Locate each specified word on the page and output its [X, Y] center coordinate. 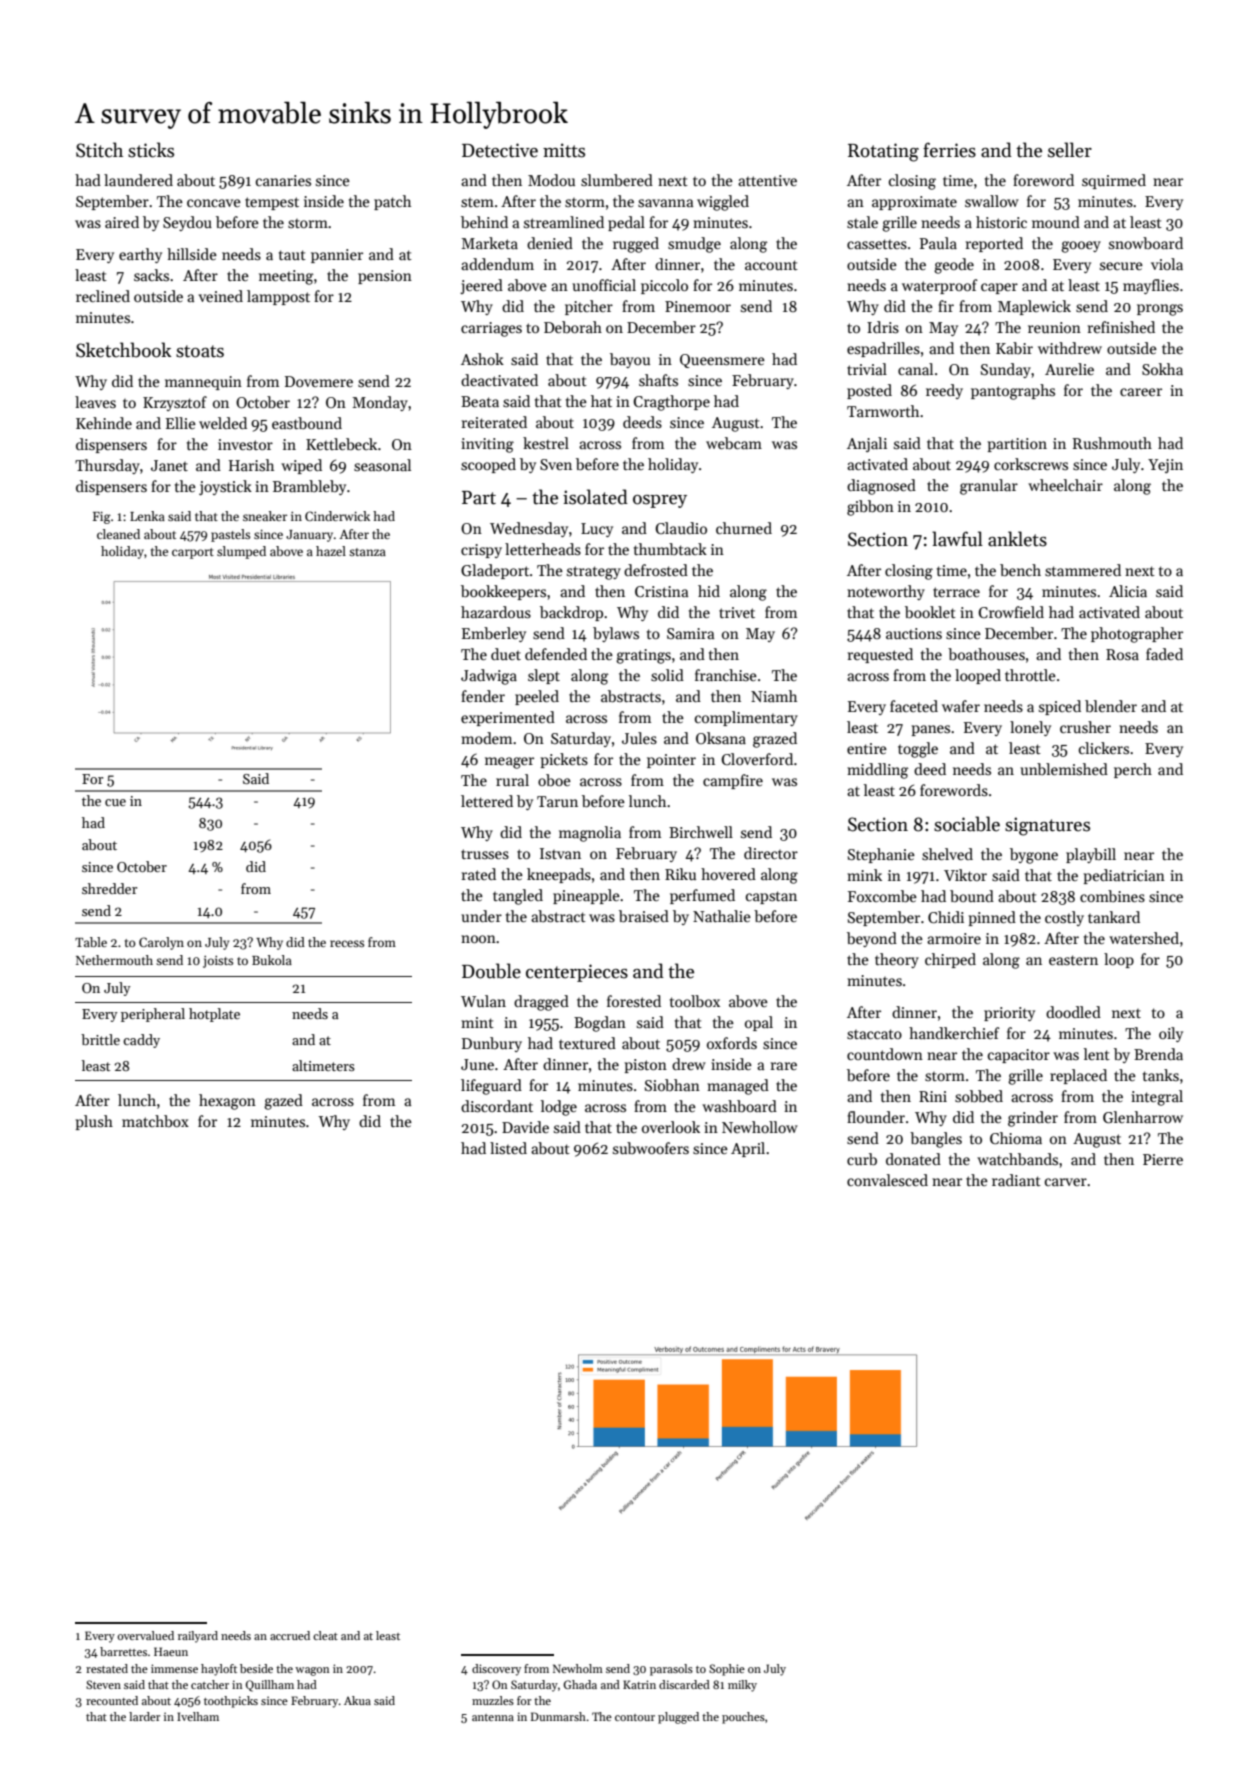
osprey [660, 501]
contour [635, 1717]
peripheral [153, 1015]
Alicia [1128, 591]
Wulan [483, 1001]
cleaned [118, 534]
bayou [630, 360]
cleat [325, 1635]
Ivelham [198, 1716]
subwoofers [651, 1148]
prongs [1160, 310]
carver [1066, 1182]
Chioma [1016, 1138]
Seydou [187, 223]
